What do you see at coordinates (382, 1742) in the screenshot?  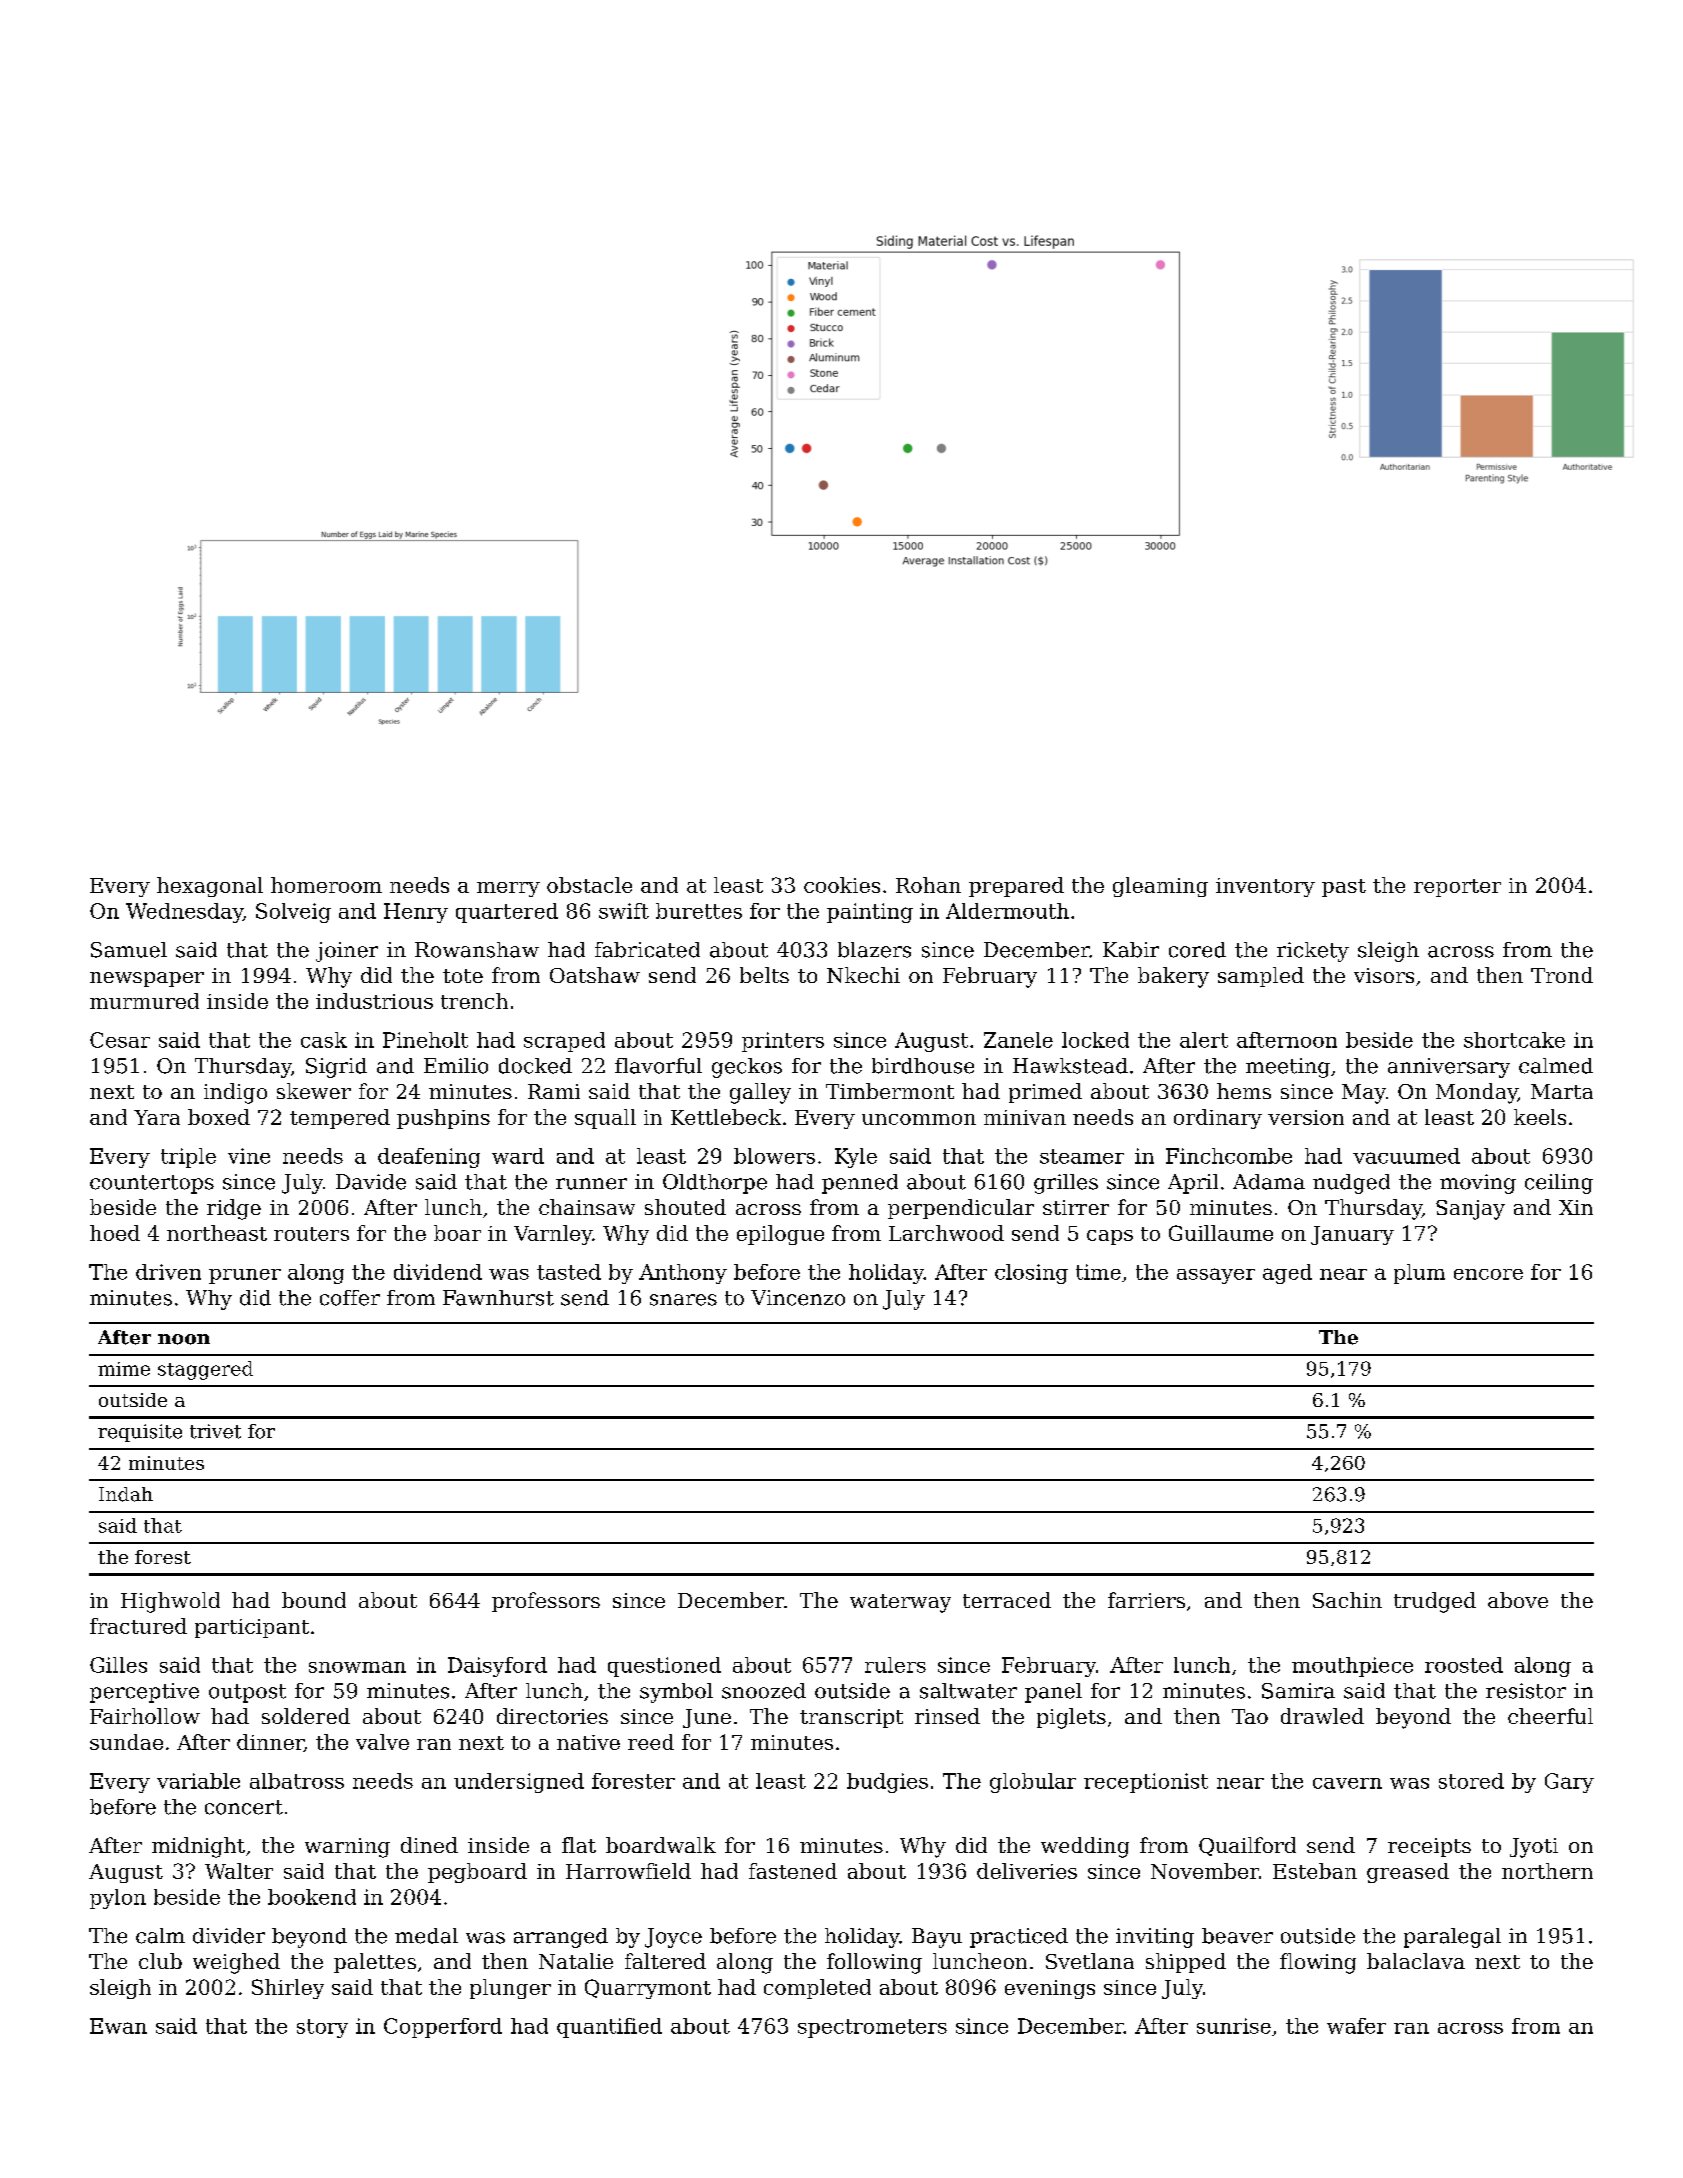 I see `valve` at bounding box center [382, 1742].
